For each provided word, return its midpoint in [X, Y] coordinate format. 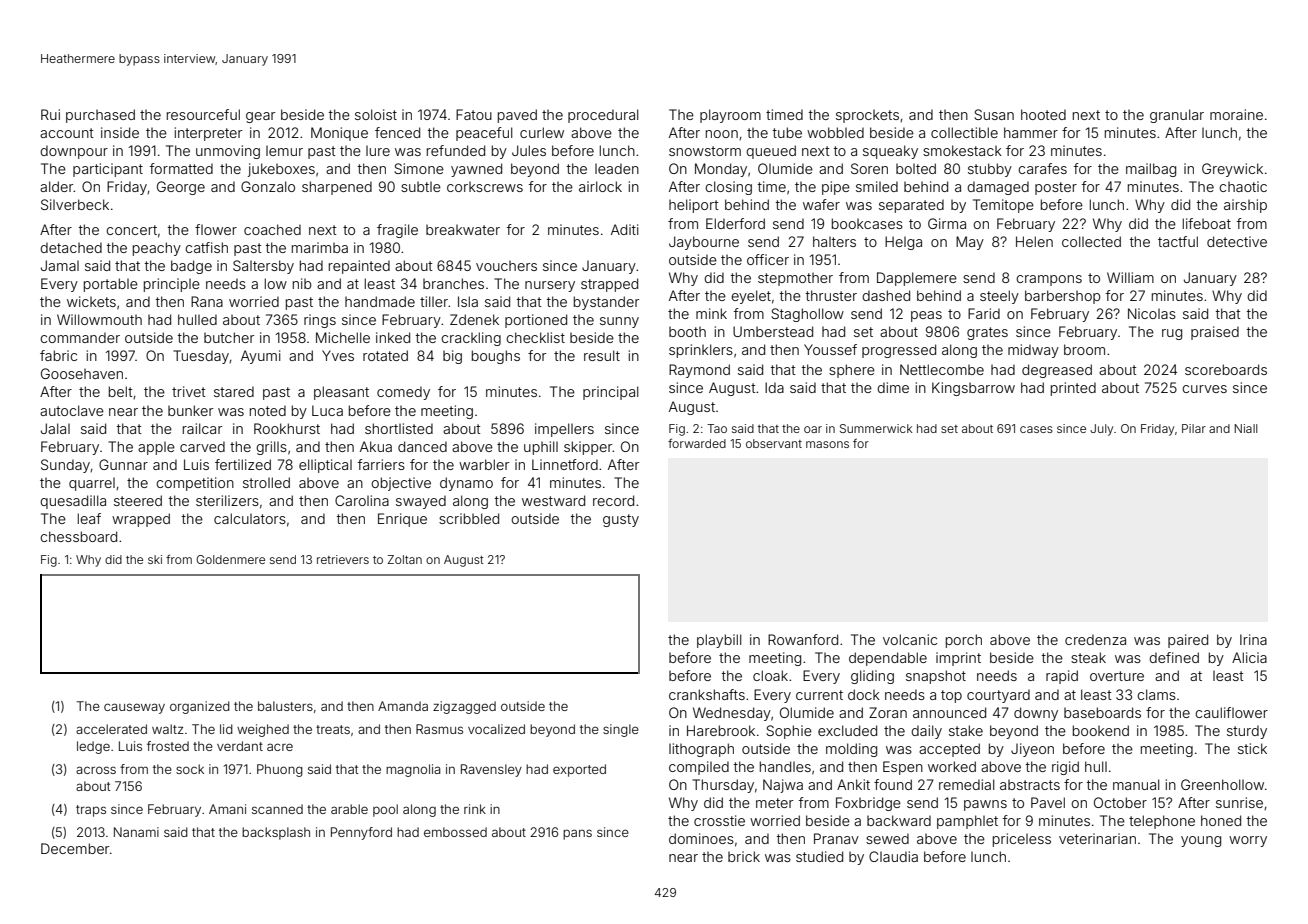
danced [422, 446]
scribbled [469, 518]
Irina [1253, 639]
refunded [456, 150]
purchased [100, 116]
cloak [770, 675]
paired [1188, 641]
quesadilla [73, 502]
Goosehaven [82, 373]
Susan [994, 114]
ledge [93, 747]
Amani [227, 809]
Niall [1246, 428]
